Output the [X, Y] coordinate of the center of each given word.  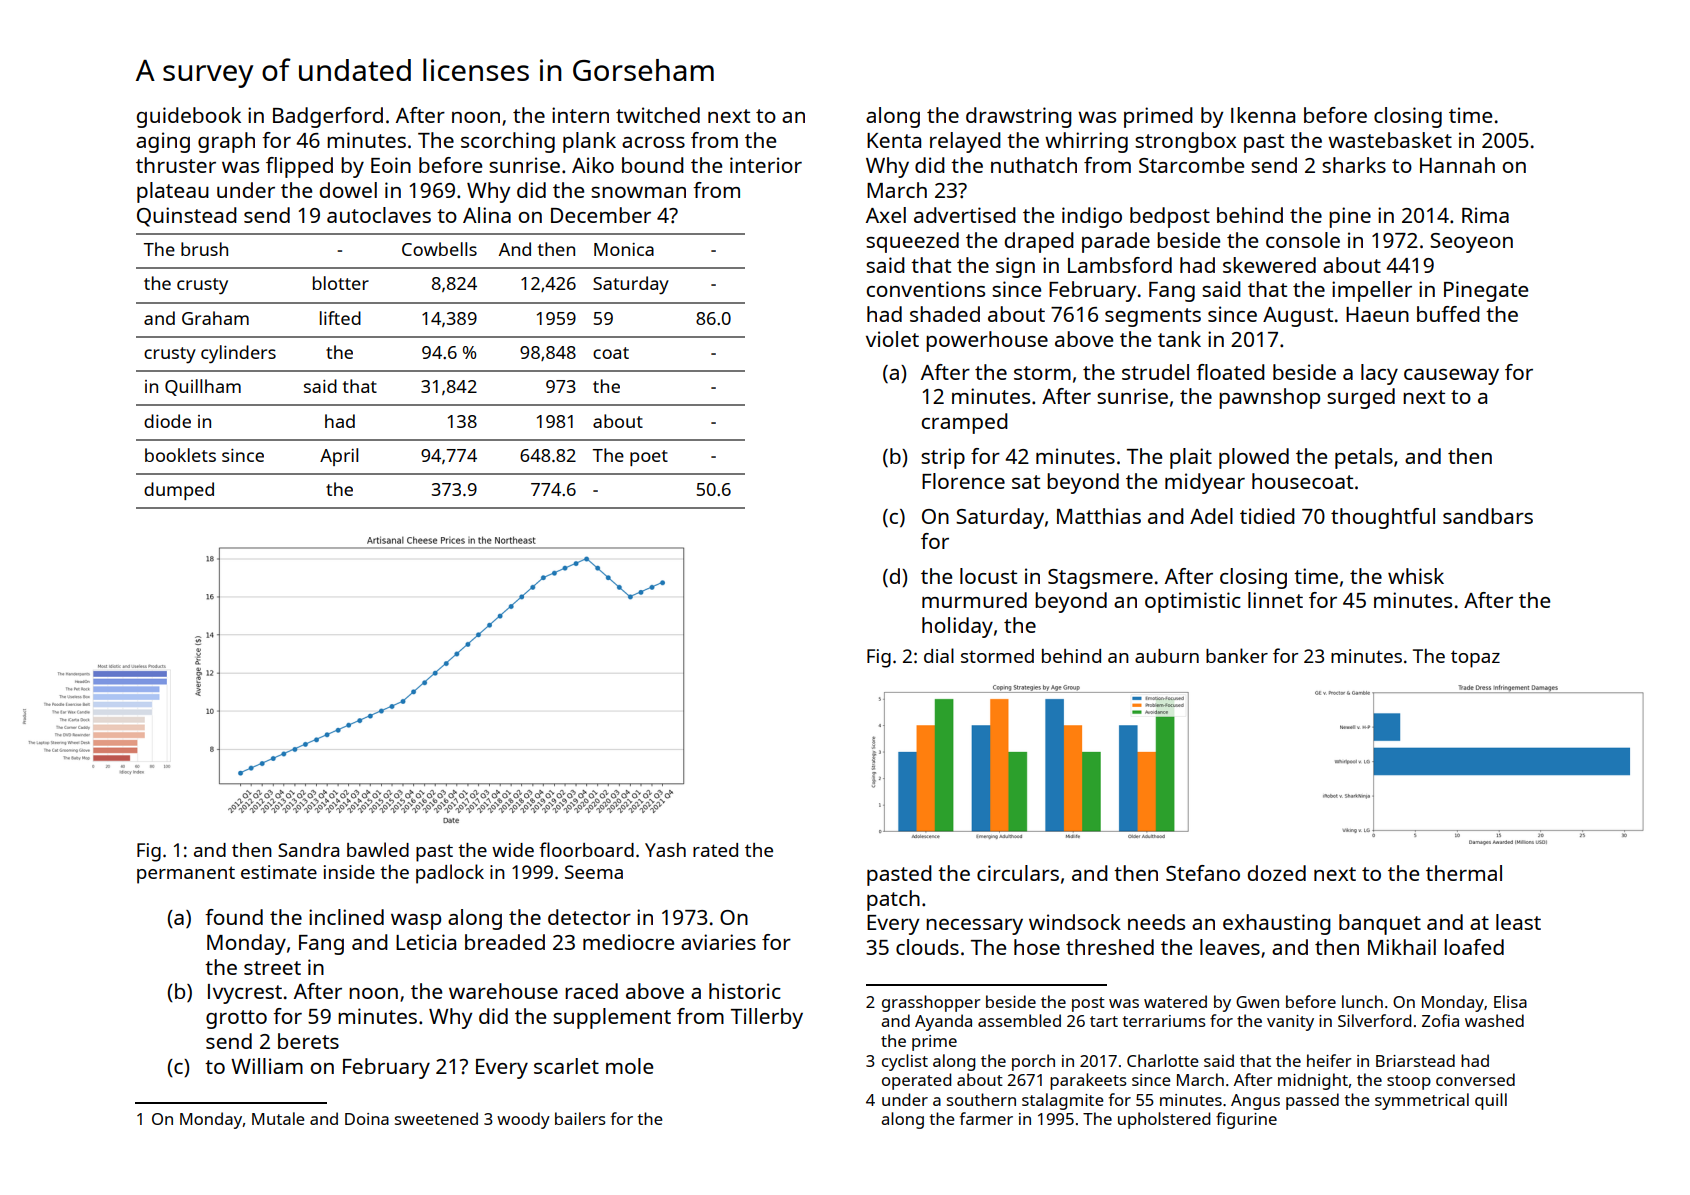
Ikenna [1263, 115]
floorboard [586, 849]
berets [308, 1041]
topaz [1475, 659]
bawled [378, 849]
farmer [986, 1118]
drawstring [1019, 117]
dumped [179, 491]
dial [939, 655]
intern [580, 115]
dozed [1276, 873]
